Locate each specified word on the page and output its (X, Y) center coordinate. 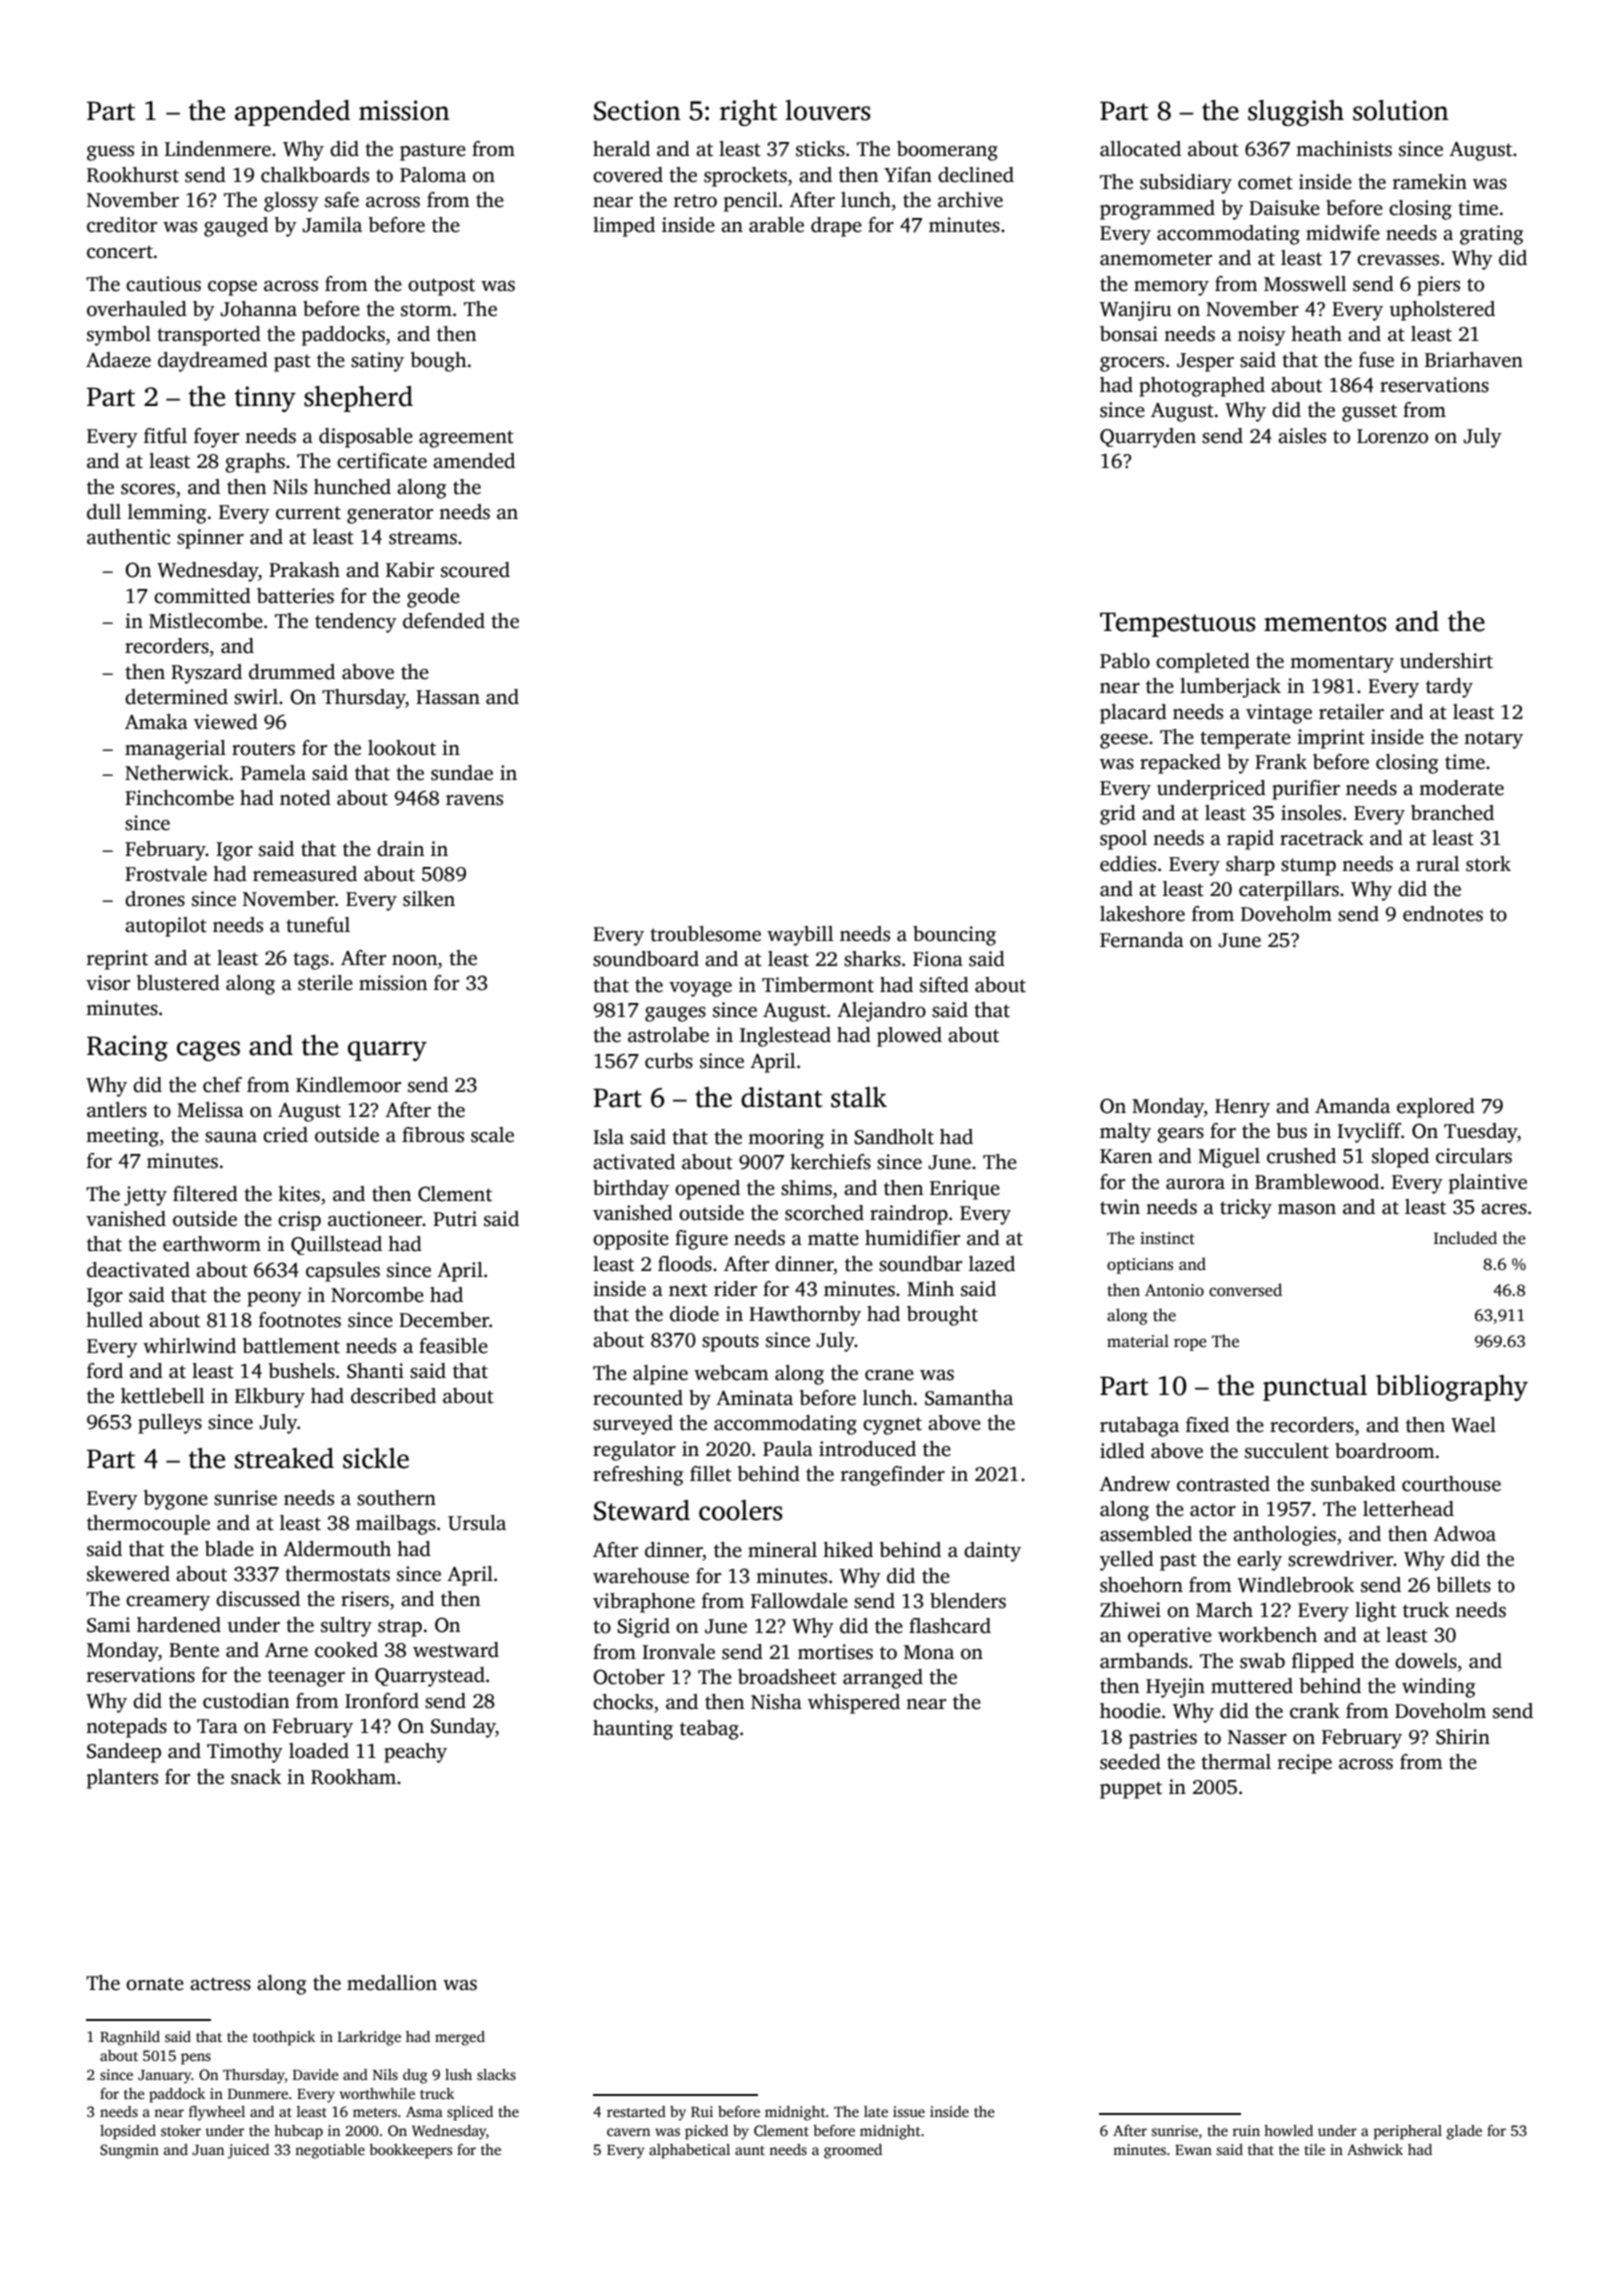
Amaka (156, 722)
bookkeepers (410, 2151)
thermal (1236, 1762)
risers (365, 1599)
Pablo (1125, 661)
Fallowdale (799, 1601)
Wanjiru (1135, 311)
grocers (1132, 364)
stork (1488, 864)
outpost (441, 287)
